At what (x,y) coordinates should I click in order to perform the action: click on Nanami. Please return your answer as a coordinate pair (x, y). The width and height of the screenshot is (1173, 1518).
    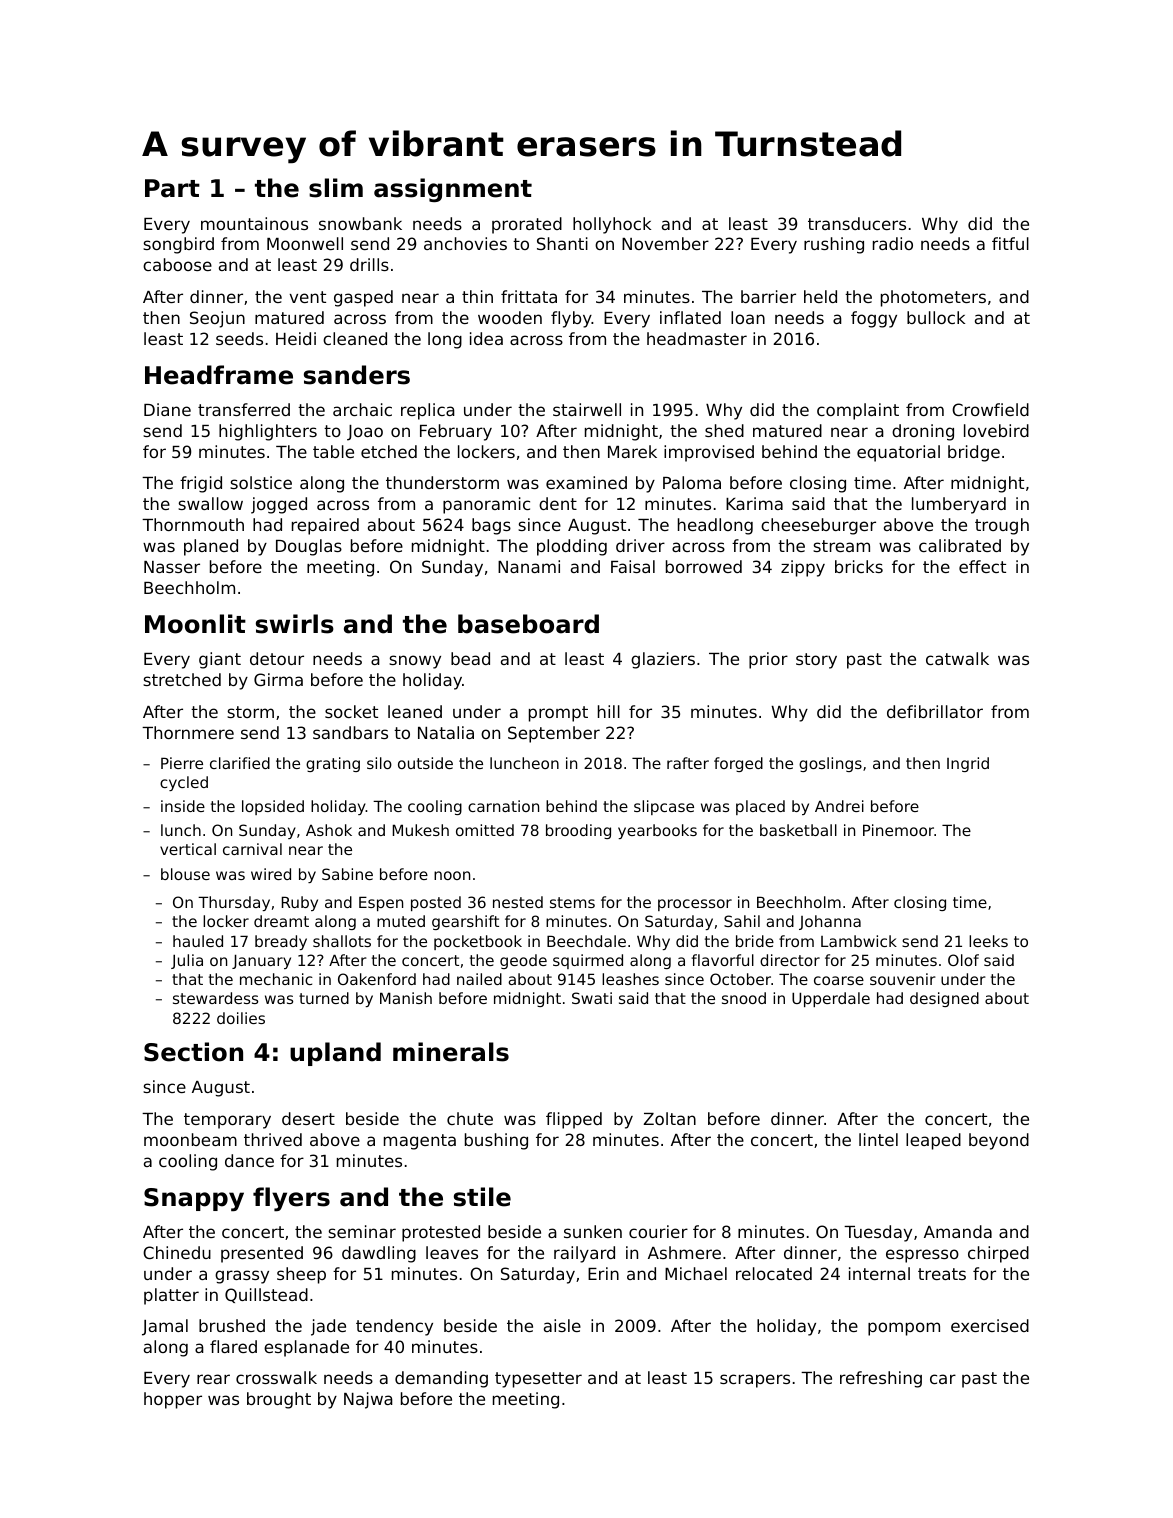
    Looking at the image, I should click on (529, 566).
